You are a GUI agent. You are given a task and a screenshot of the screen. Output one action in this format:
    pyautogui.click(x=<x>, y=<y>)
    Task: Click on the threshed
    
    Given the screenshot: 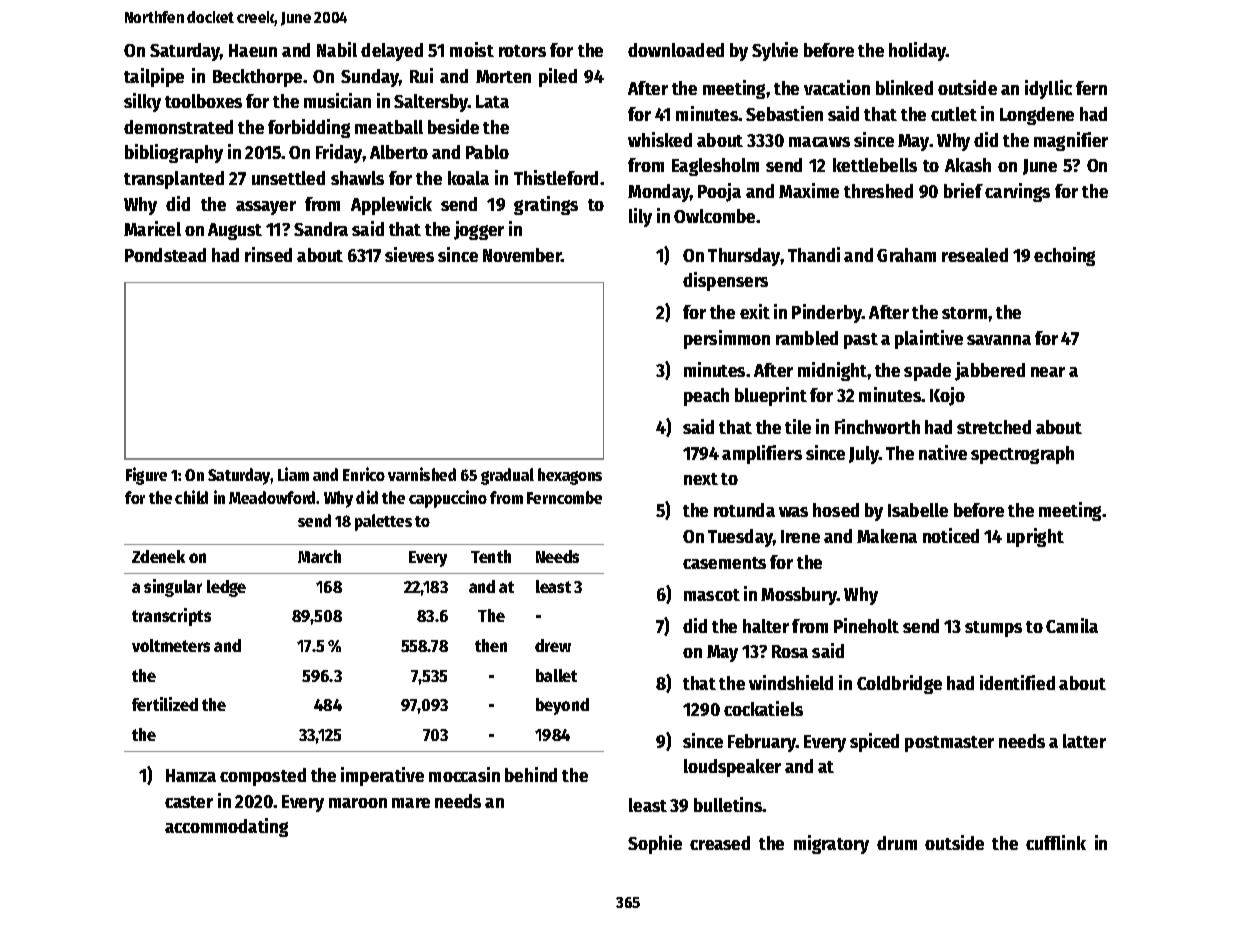 What is the action you would take?
    pyautogui.click(x=878, y=191)
